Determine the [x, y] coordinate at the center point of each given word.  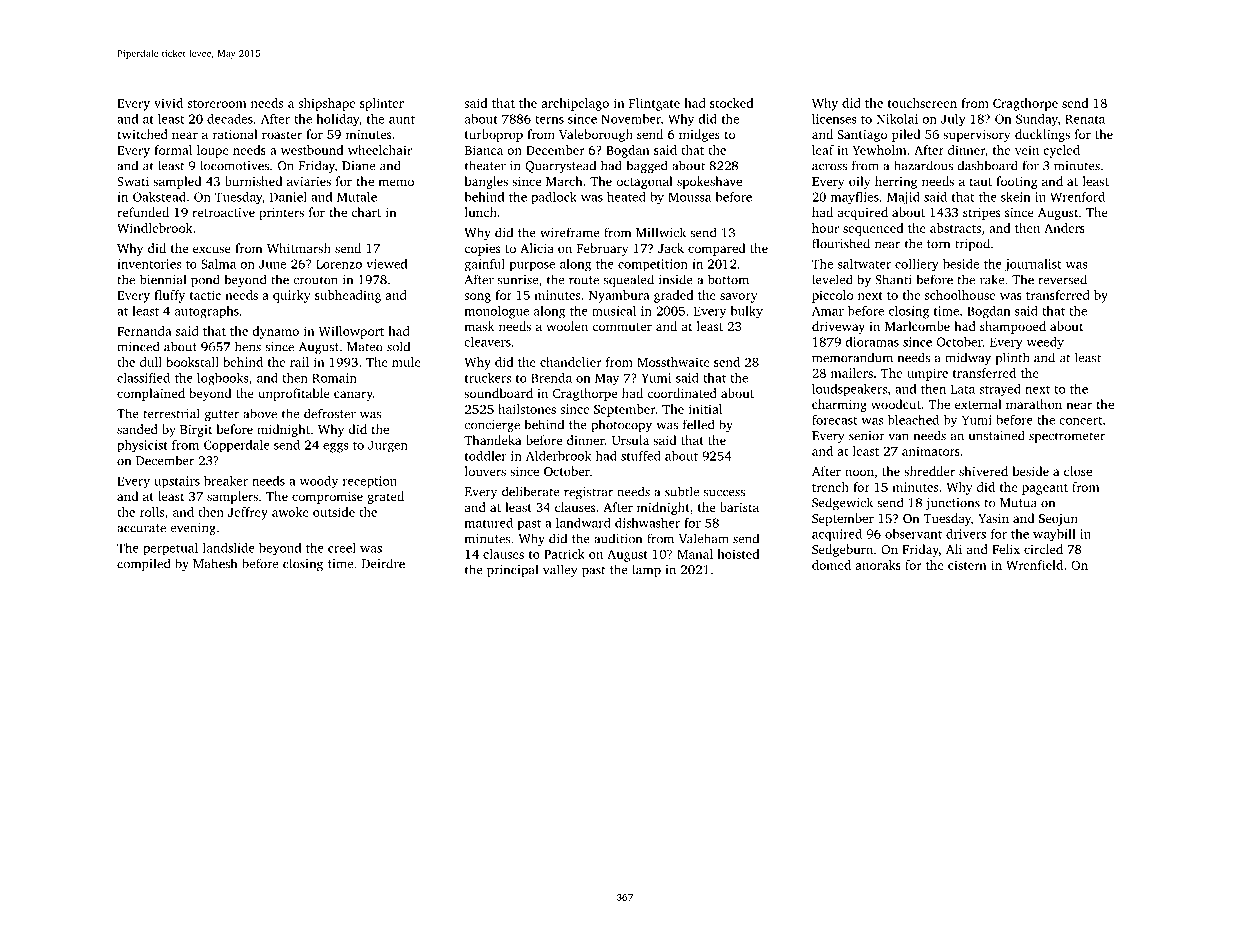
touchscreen [922, 103]
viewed [386, 264]
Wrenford [1077, 197]
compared [716, 249]
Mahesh [215, 563]
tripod [972, 244]
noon [859, 472]
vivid [168, 103]
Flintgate [654, 104]
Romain [334, 378]
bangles [486, 182]
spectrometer [1067, 437]
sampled [177, 182]
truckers [488, 378]
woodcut [896, 404]
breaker [226, 481]
